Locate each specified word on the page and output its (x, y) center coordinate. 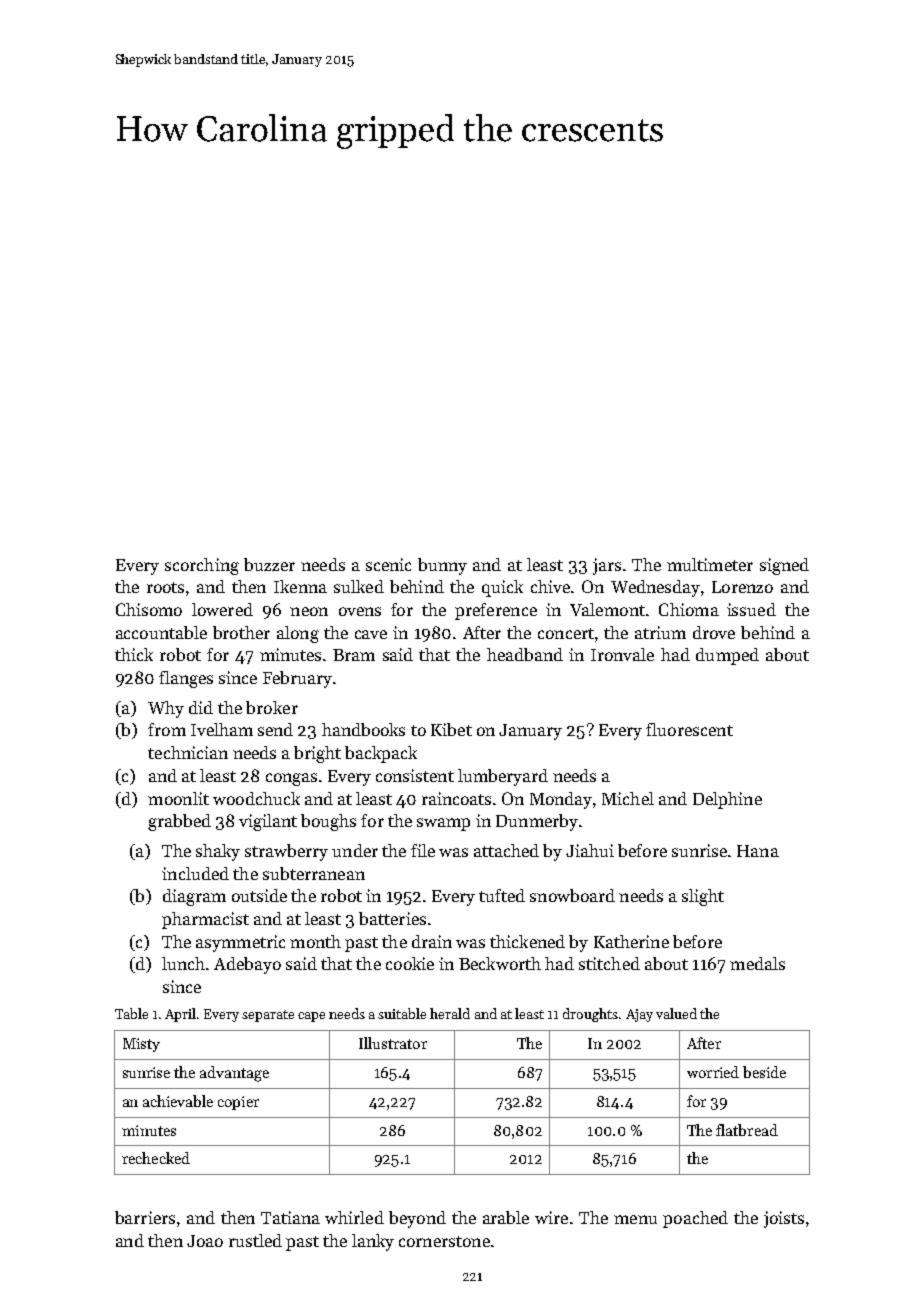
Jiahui (590, 850)
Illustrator (393, 1043)
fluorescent (689, 729)
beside (764, 1072)
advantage (234, 1074)
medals (757, 963)
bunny (442, 566)
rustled (255, 1240)
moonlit (178, 798)
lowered (222, 609)
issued (751, 609)
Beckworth (500, 963)
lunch (183, 963)
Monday (561, 800)
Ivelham (222, 729)
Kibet (451, 729)
